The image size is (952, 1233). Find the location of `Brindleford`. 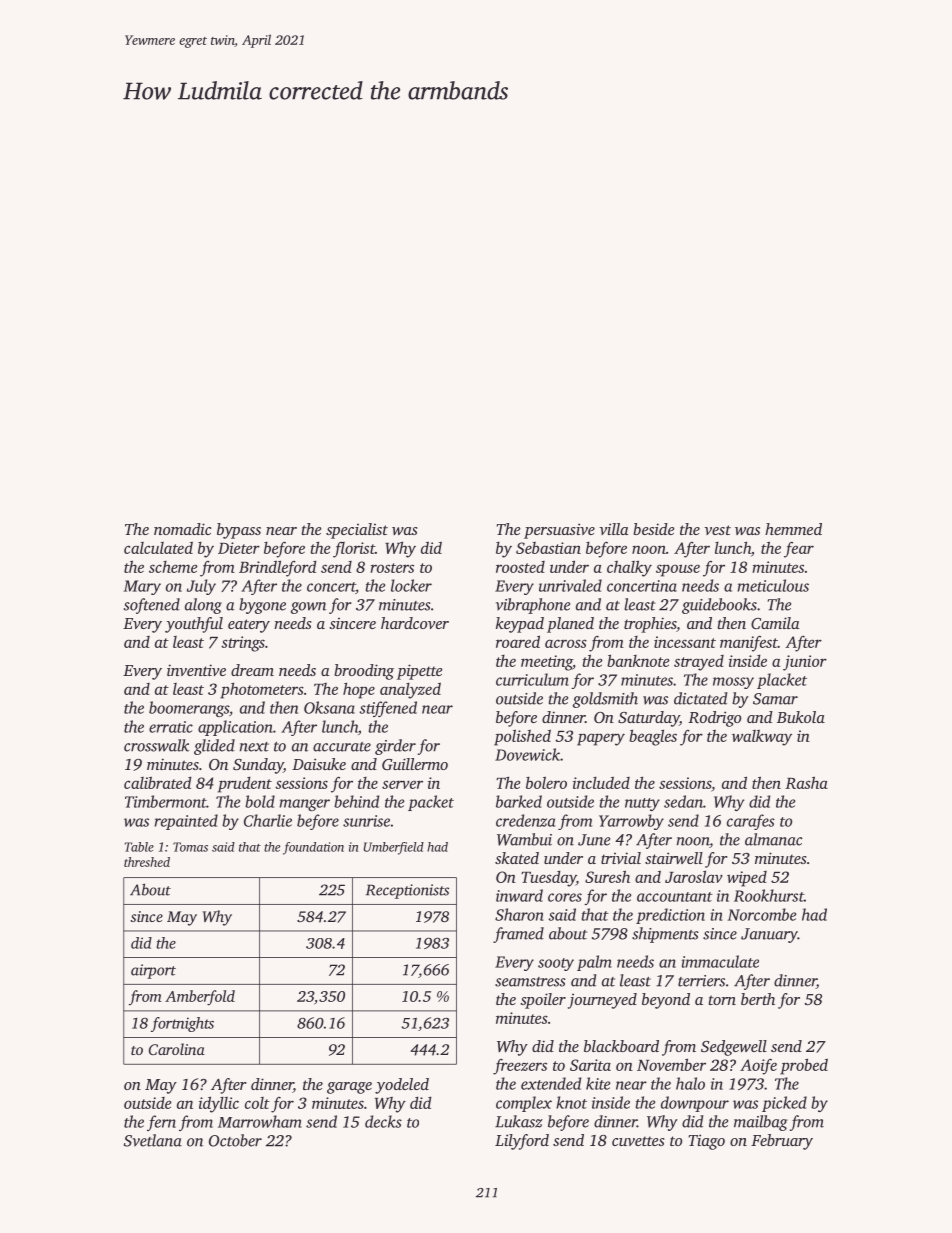

Brindleford is located at coordinates (277, 568).
